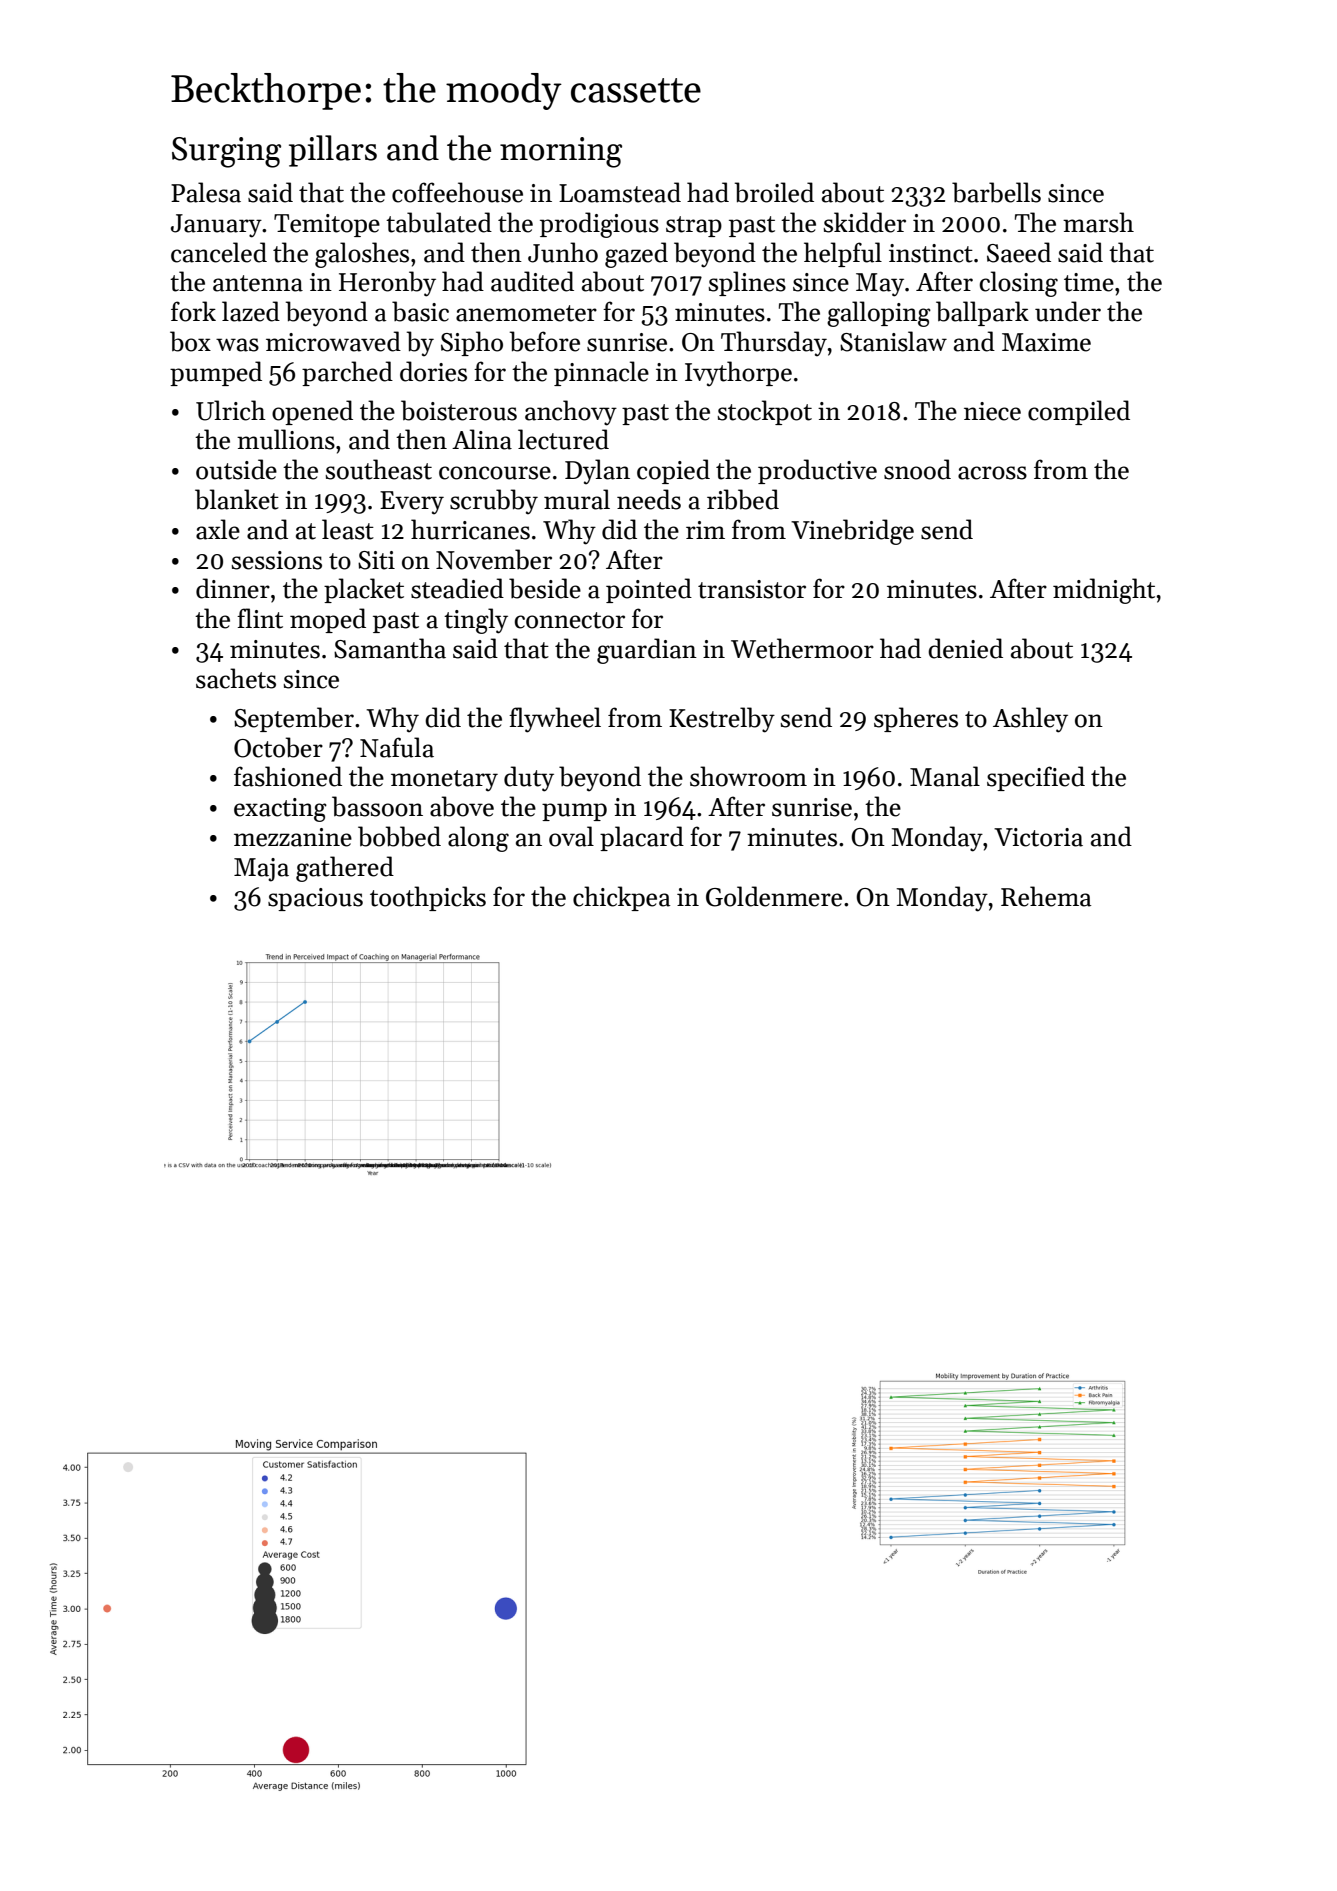  I want to click on marsh, so click(1098, 222).
